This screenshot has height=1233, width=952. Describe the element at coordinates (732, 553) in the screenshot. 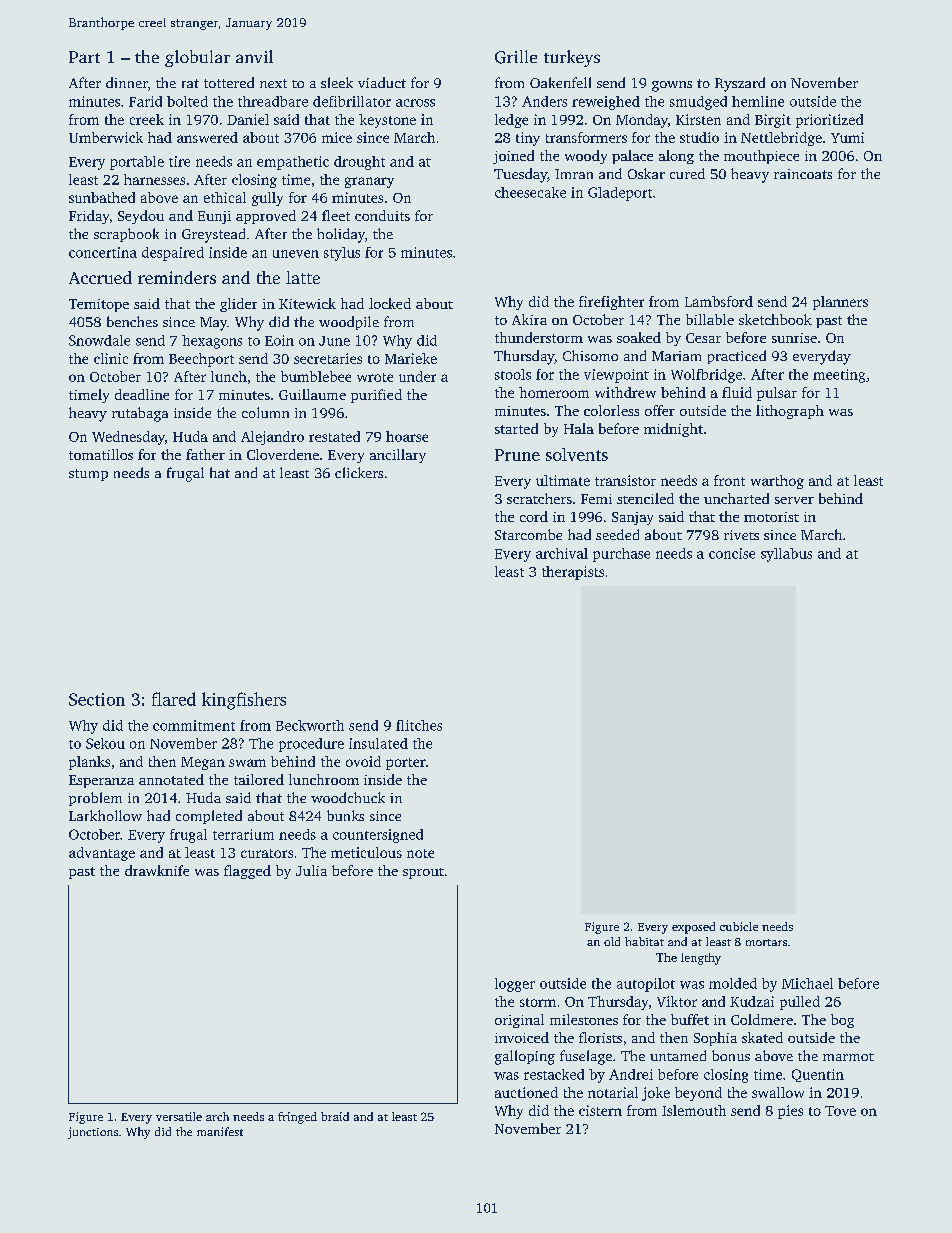

I see `concise` at that location.
